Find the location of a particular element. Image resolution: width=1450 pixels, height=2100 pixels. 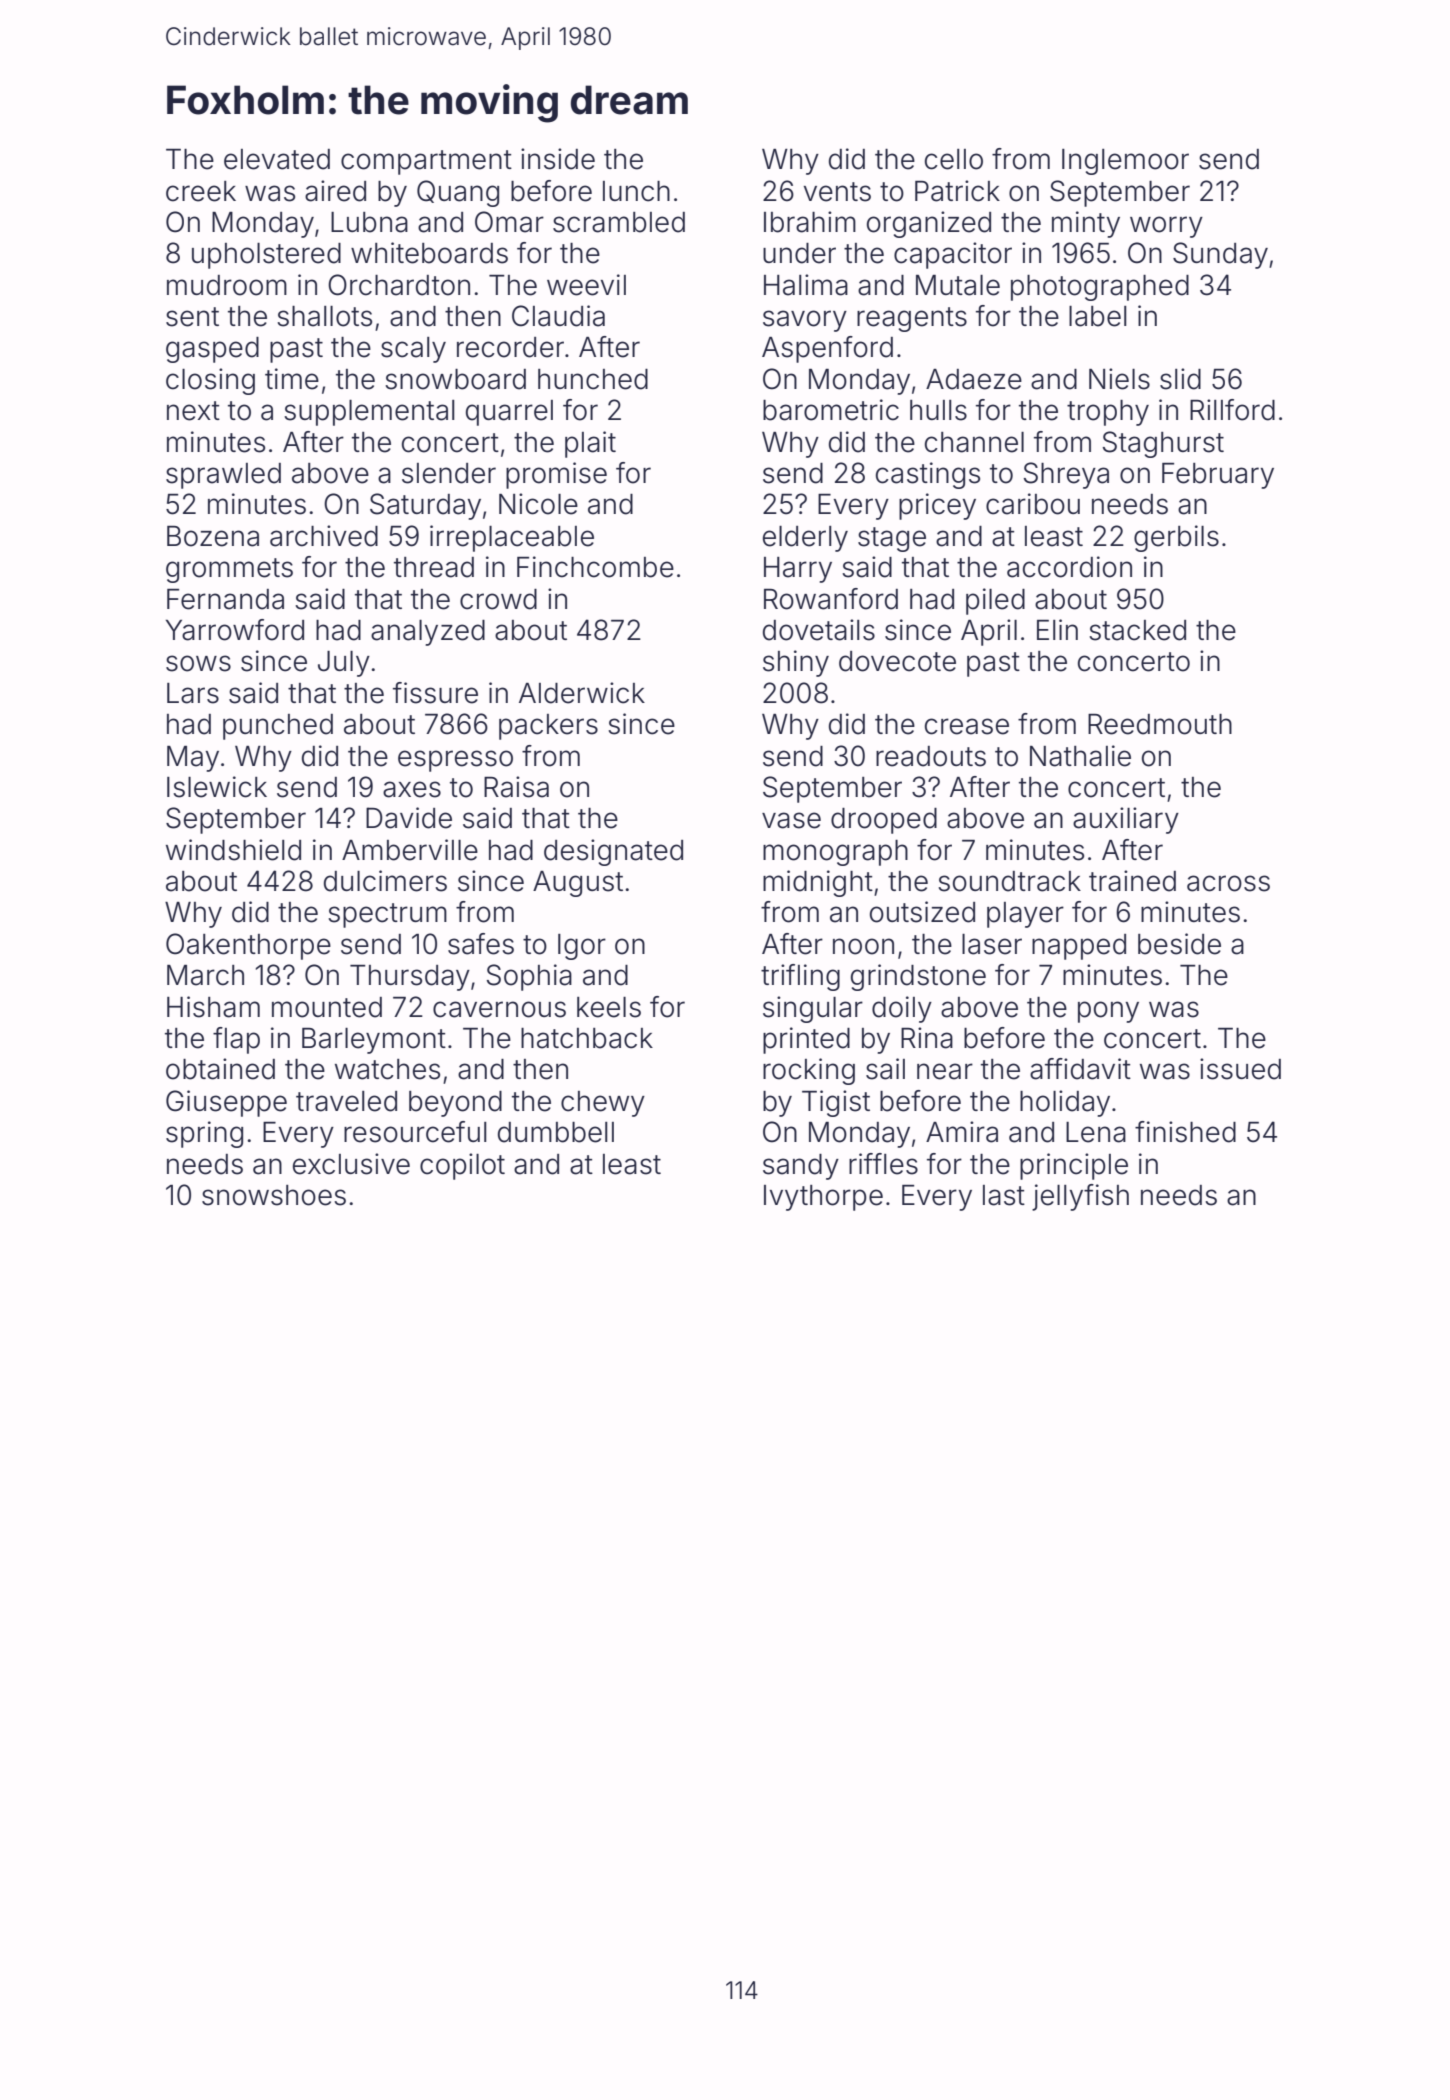

March is located at coordinates (205, 975).
